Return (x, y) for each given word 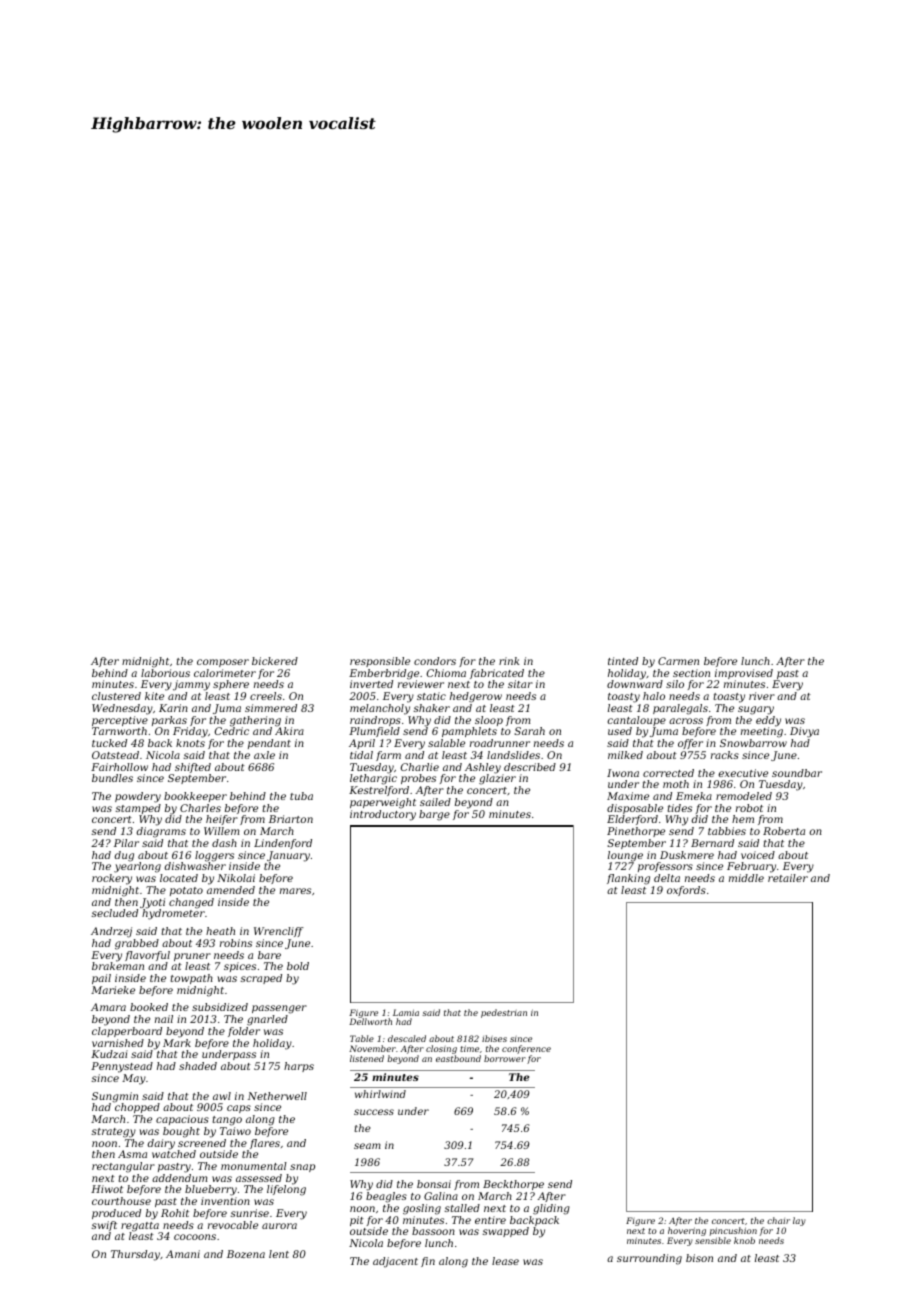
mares (295, 891)
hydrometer (173, 914)
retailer (788, 878)
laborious (165, 673)
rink (509, 661)
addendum (179, 1178)
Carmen (678, 661)
